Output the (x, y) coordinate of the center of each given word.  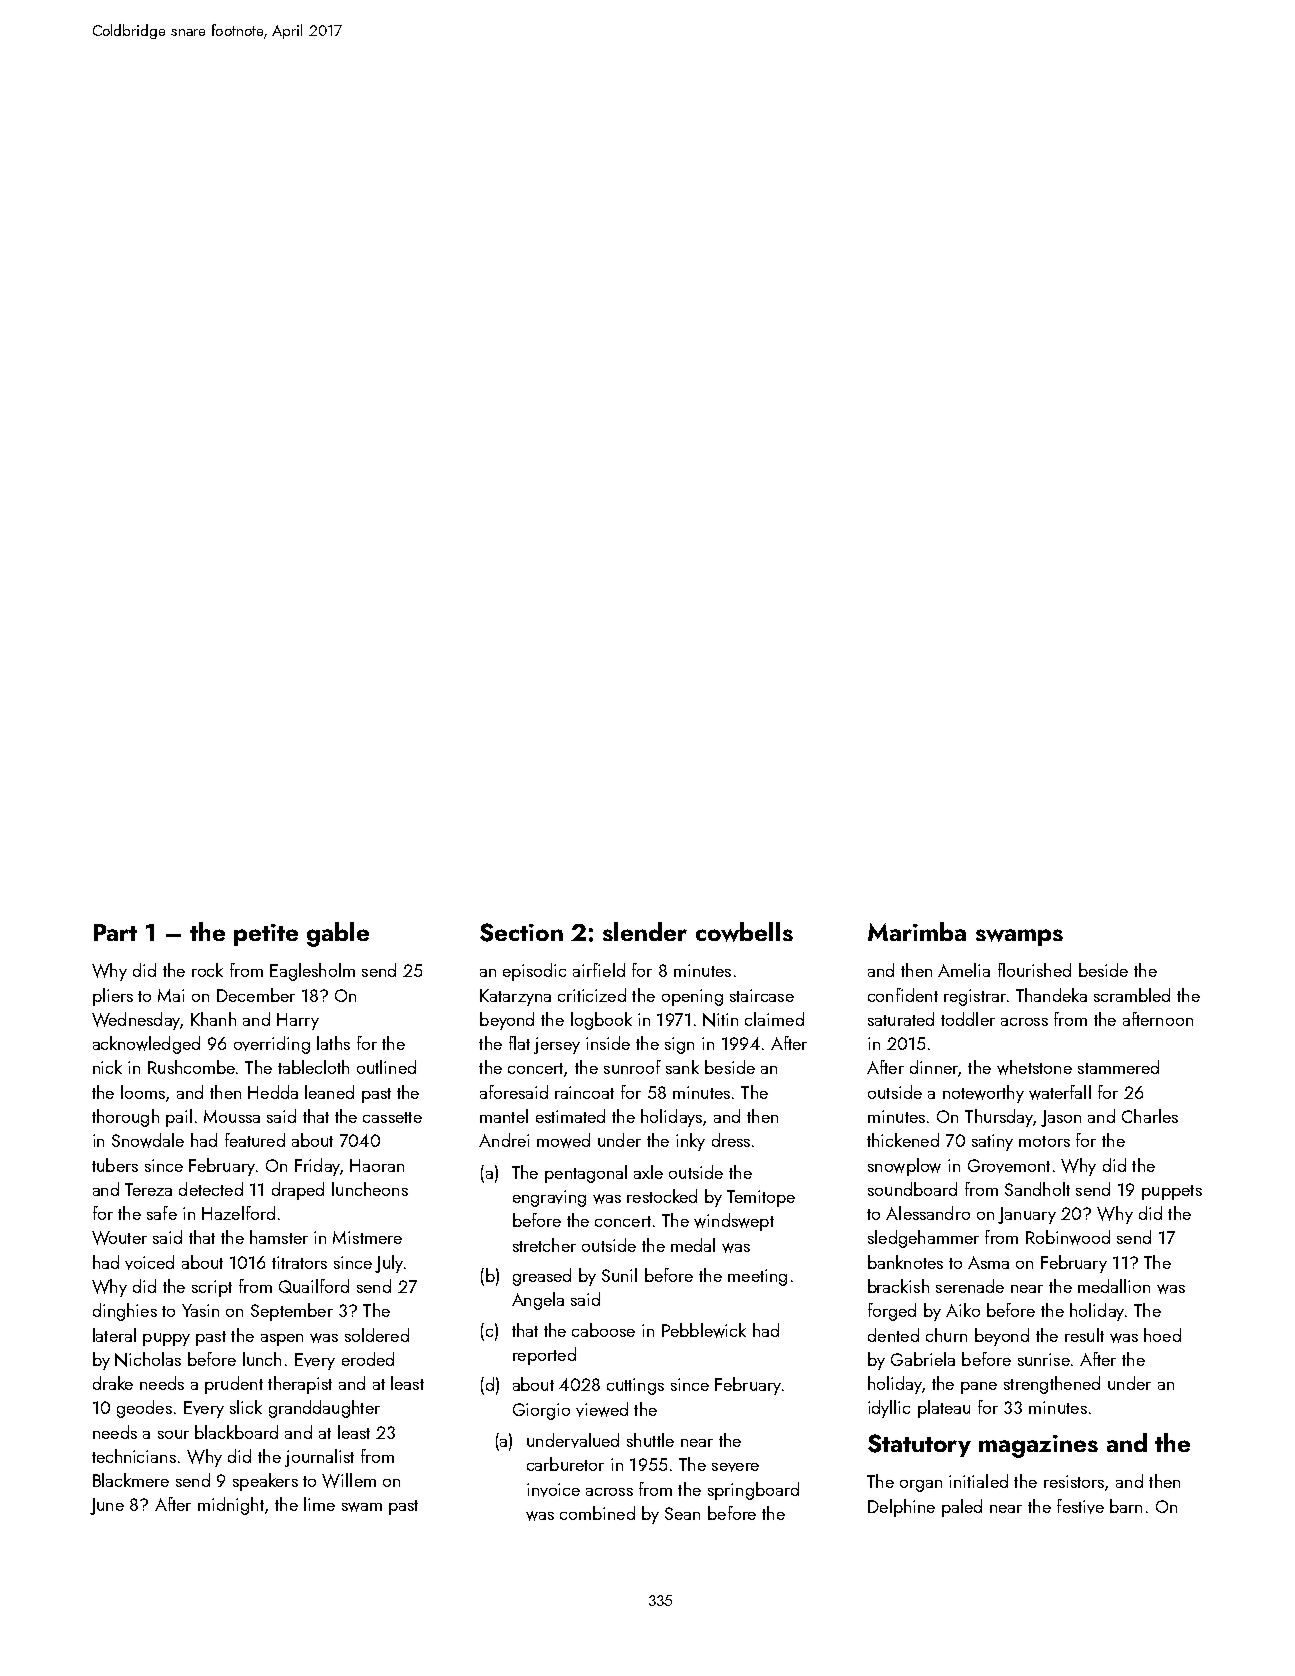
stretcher (544, 1245)
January (1027, 1215)
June (107, 1506)
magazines (1038, 1446)
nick (107, 1067)
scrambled (1132, 995)
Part (115, 932)
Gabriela (923, 1359)
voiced (149, 1262)
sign (679, 1045)
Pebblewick (704, 1330)
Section (521, 932)
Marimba (917, 931)
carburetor (565, 1464)
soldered (377, 1335)
